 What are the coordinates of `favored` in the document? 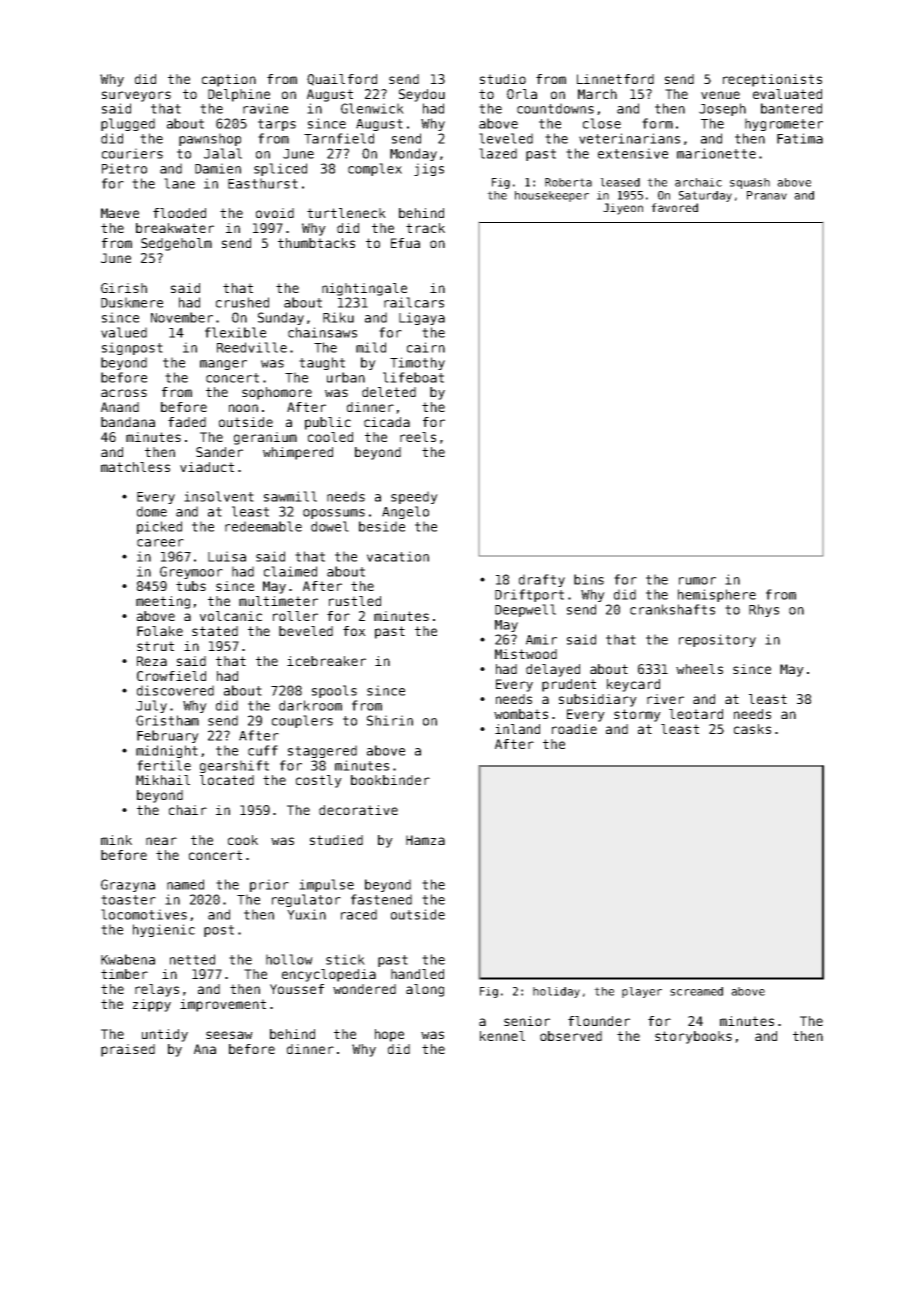 It's located at (674, 207).
